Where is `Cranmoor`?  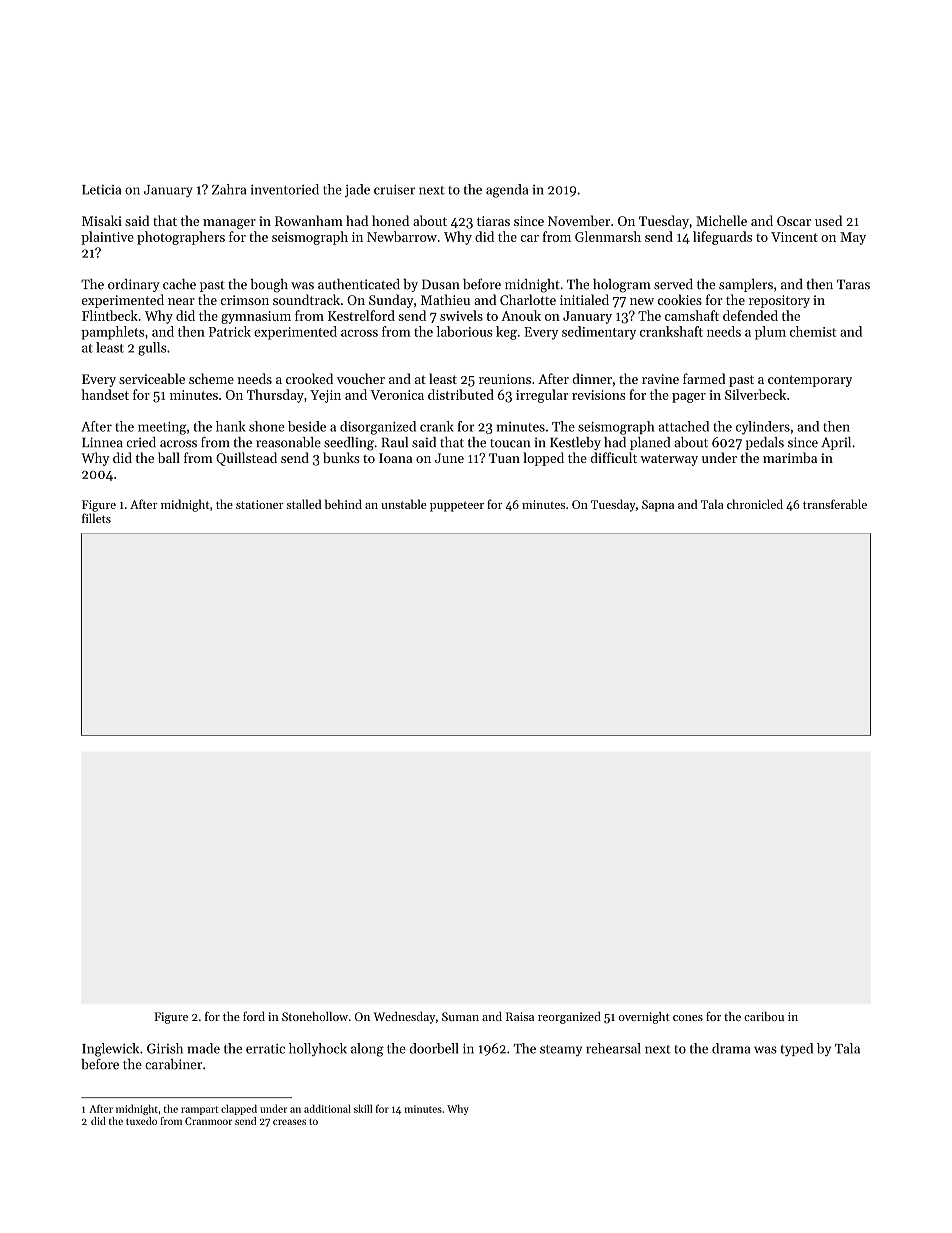 Cranmoor is located at coordinates (208, 1121).
